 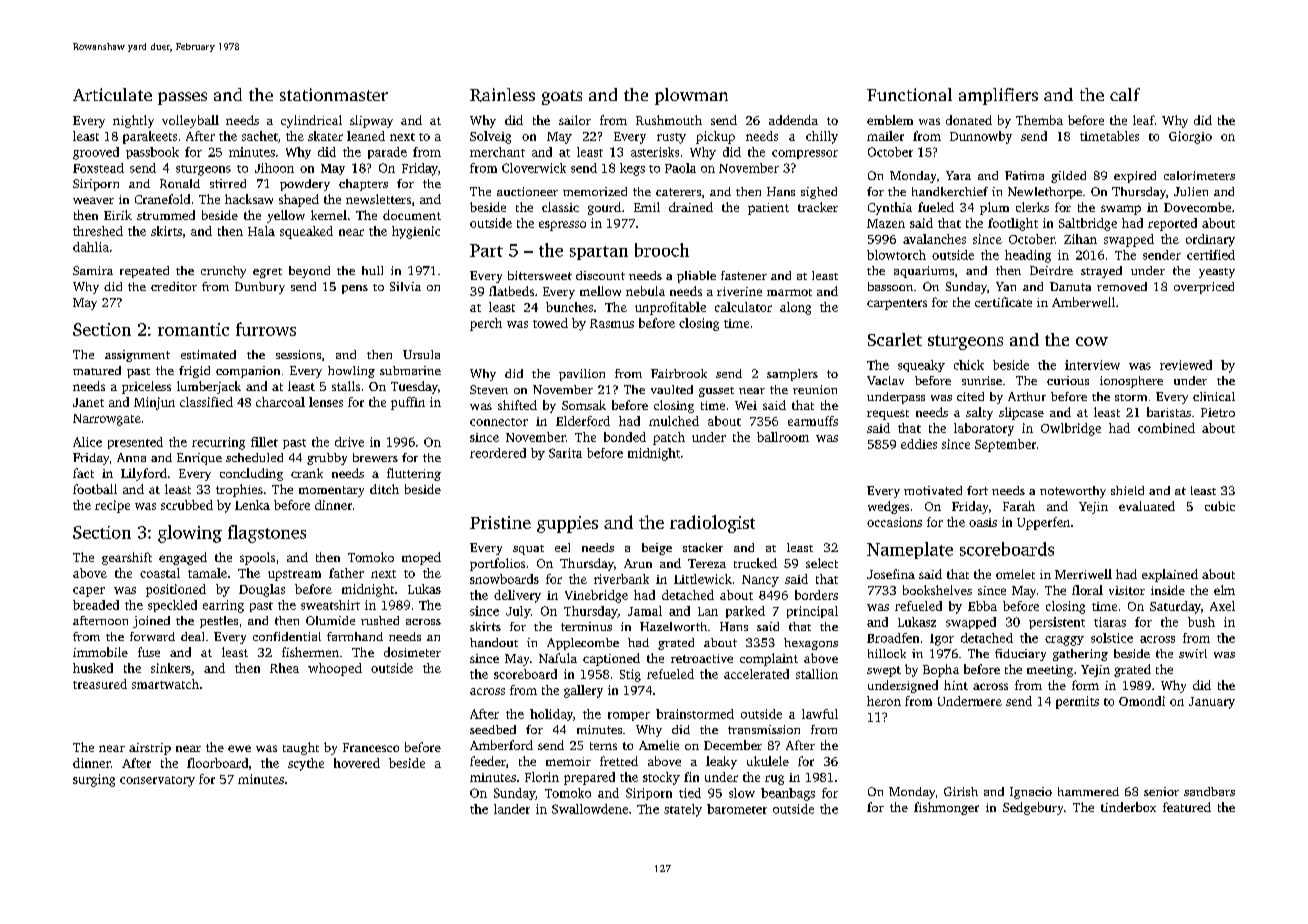 What do you see at coordinates (998, 96) in the image?
I see `amplifiers` at bounding box center [998, 96].
